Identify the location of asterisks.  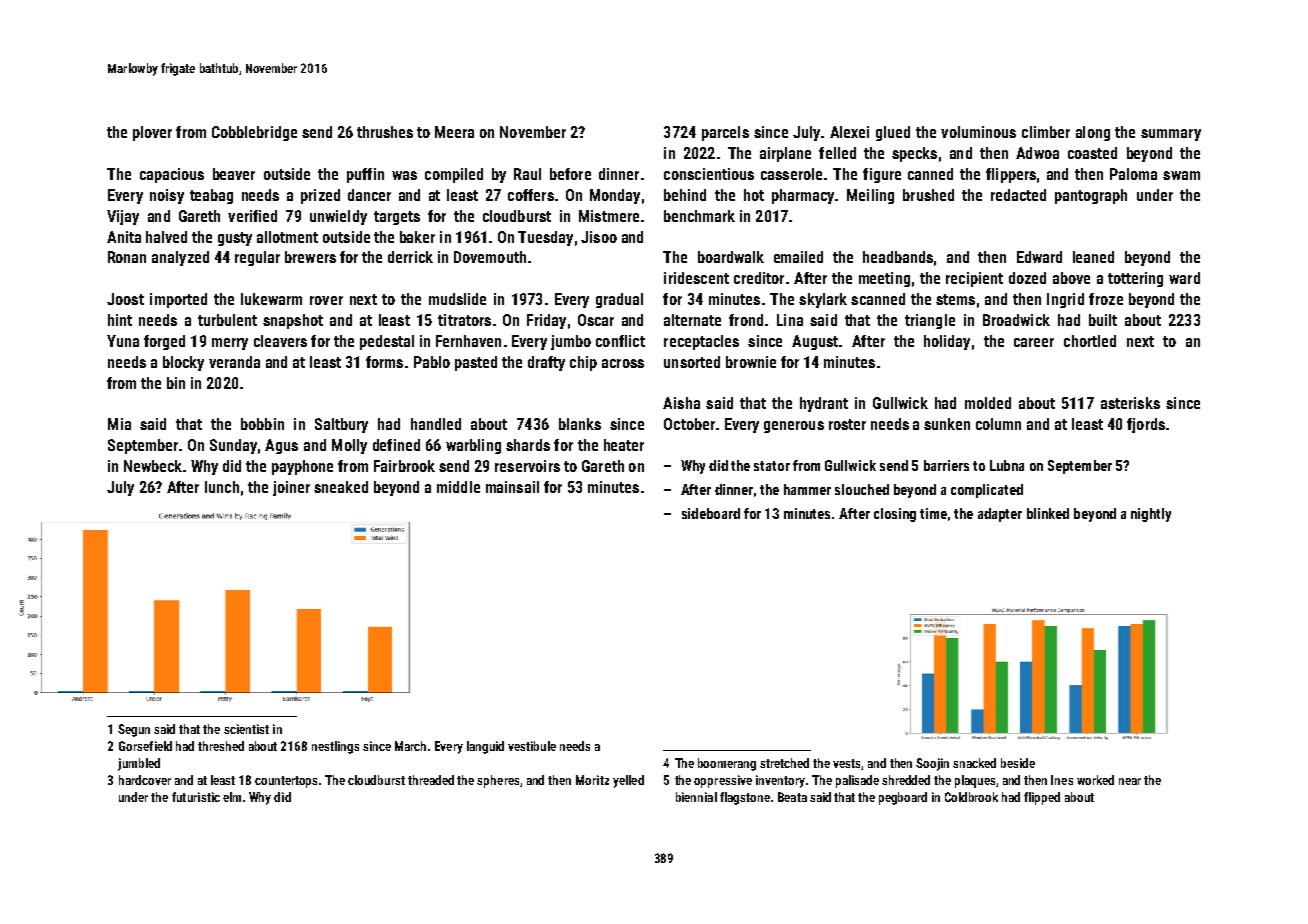
(1130, 403).
